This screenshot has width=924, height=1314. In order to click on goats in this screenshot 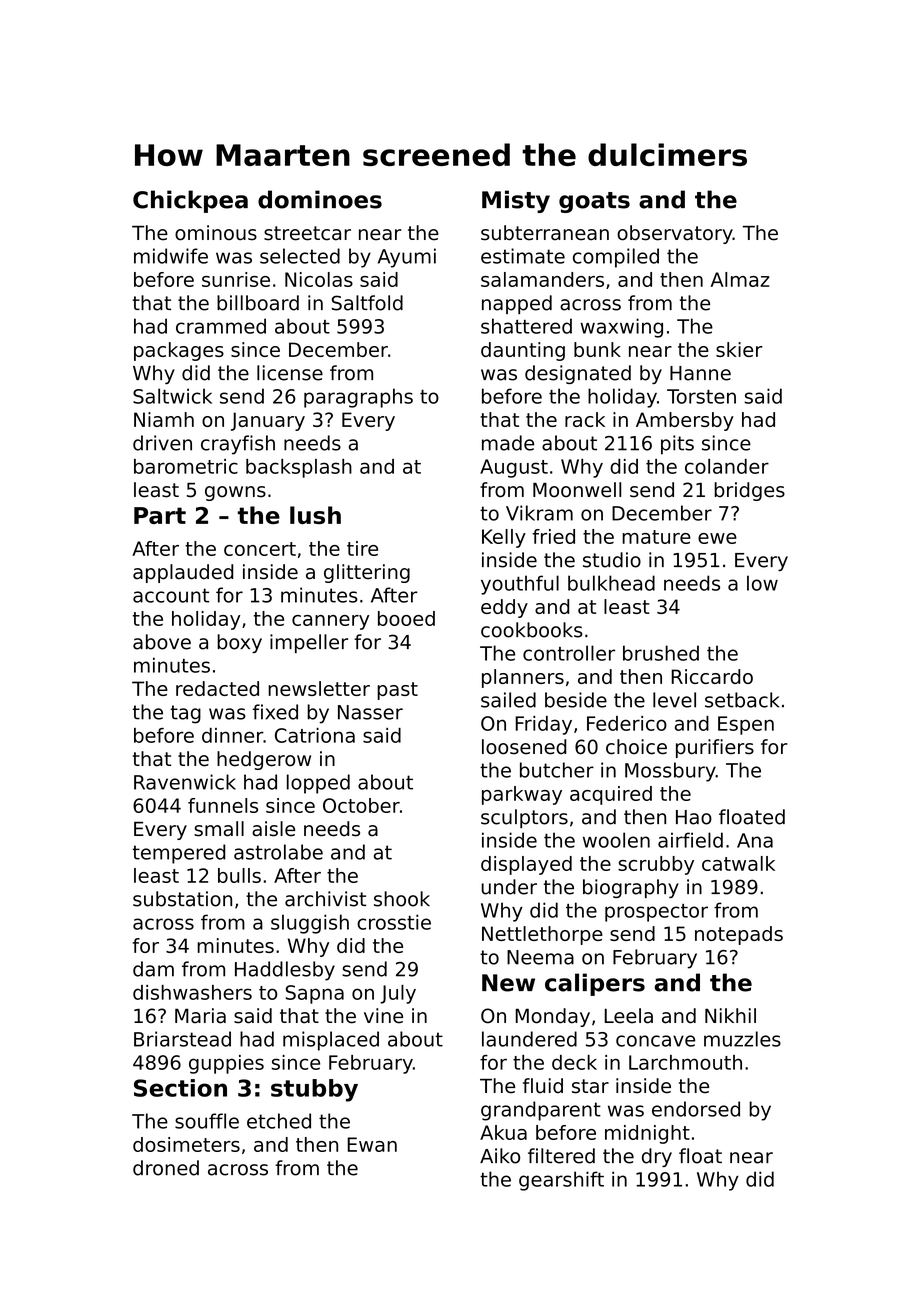, I will do `click(594, 202)`.
